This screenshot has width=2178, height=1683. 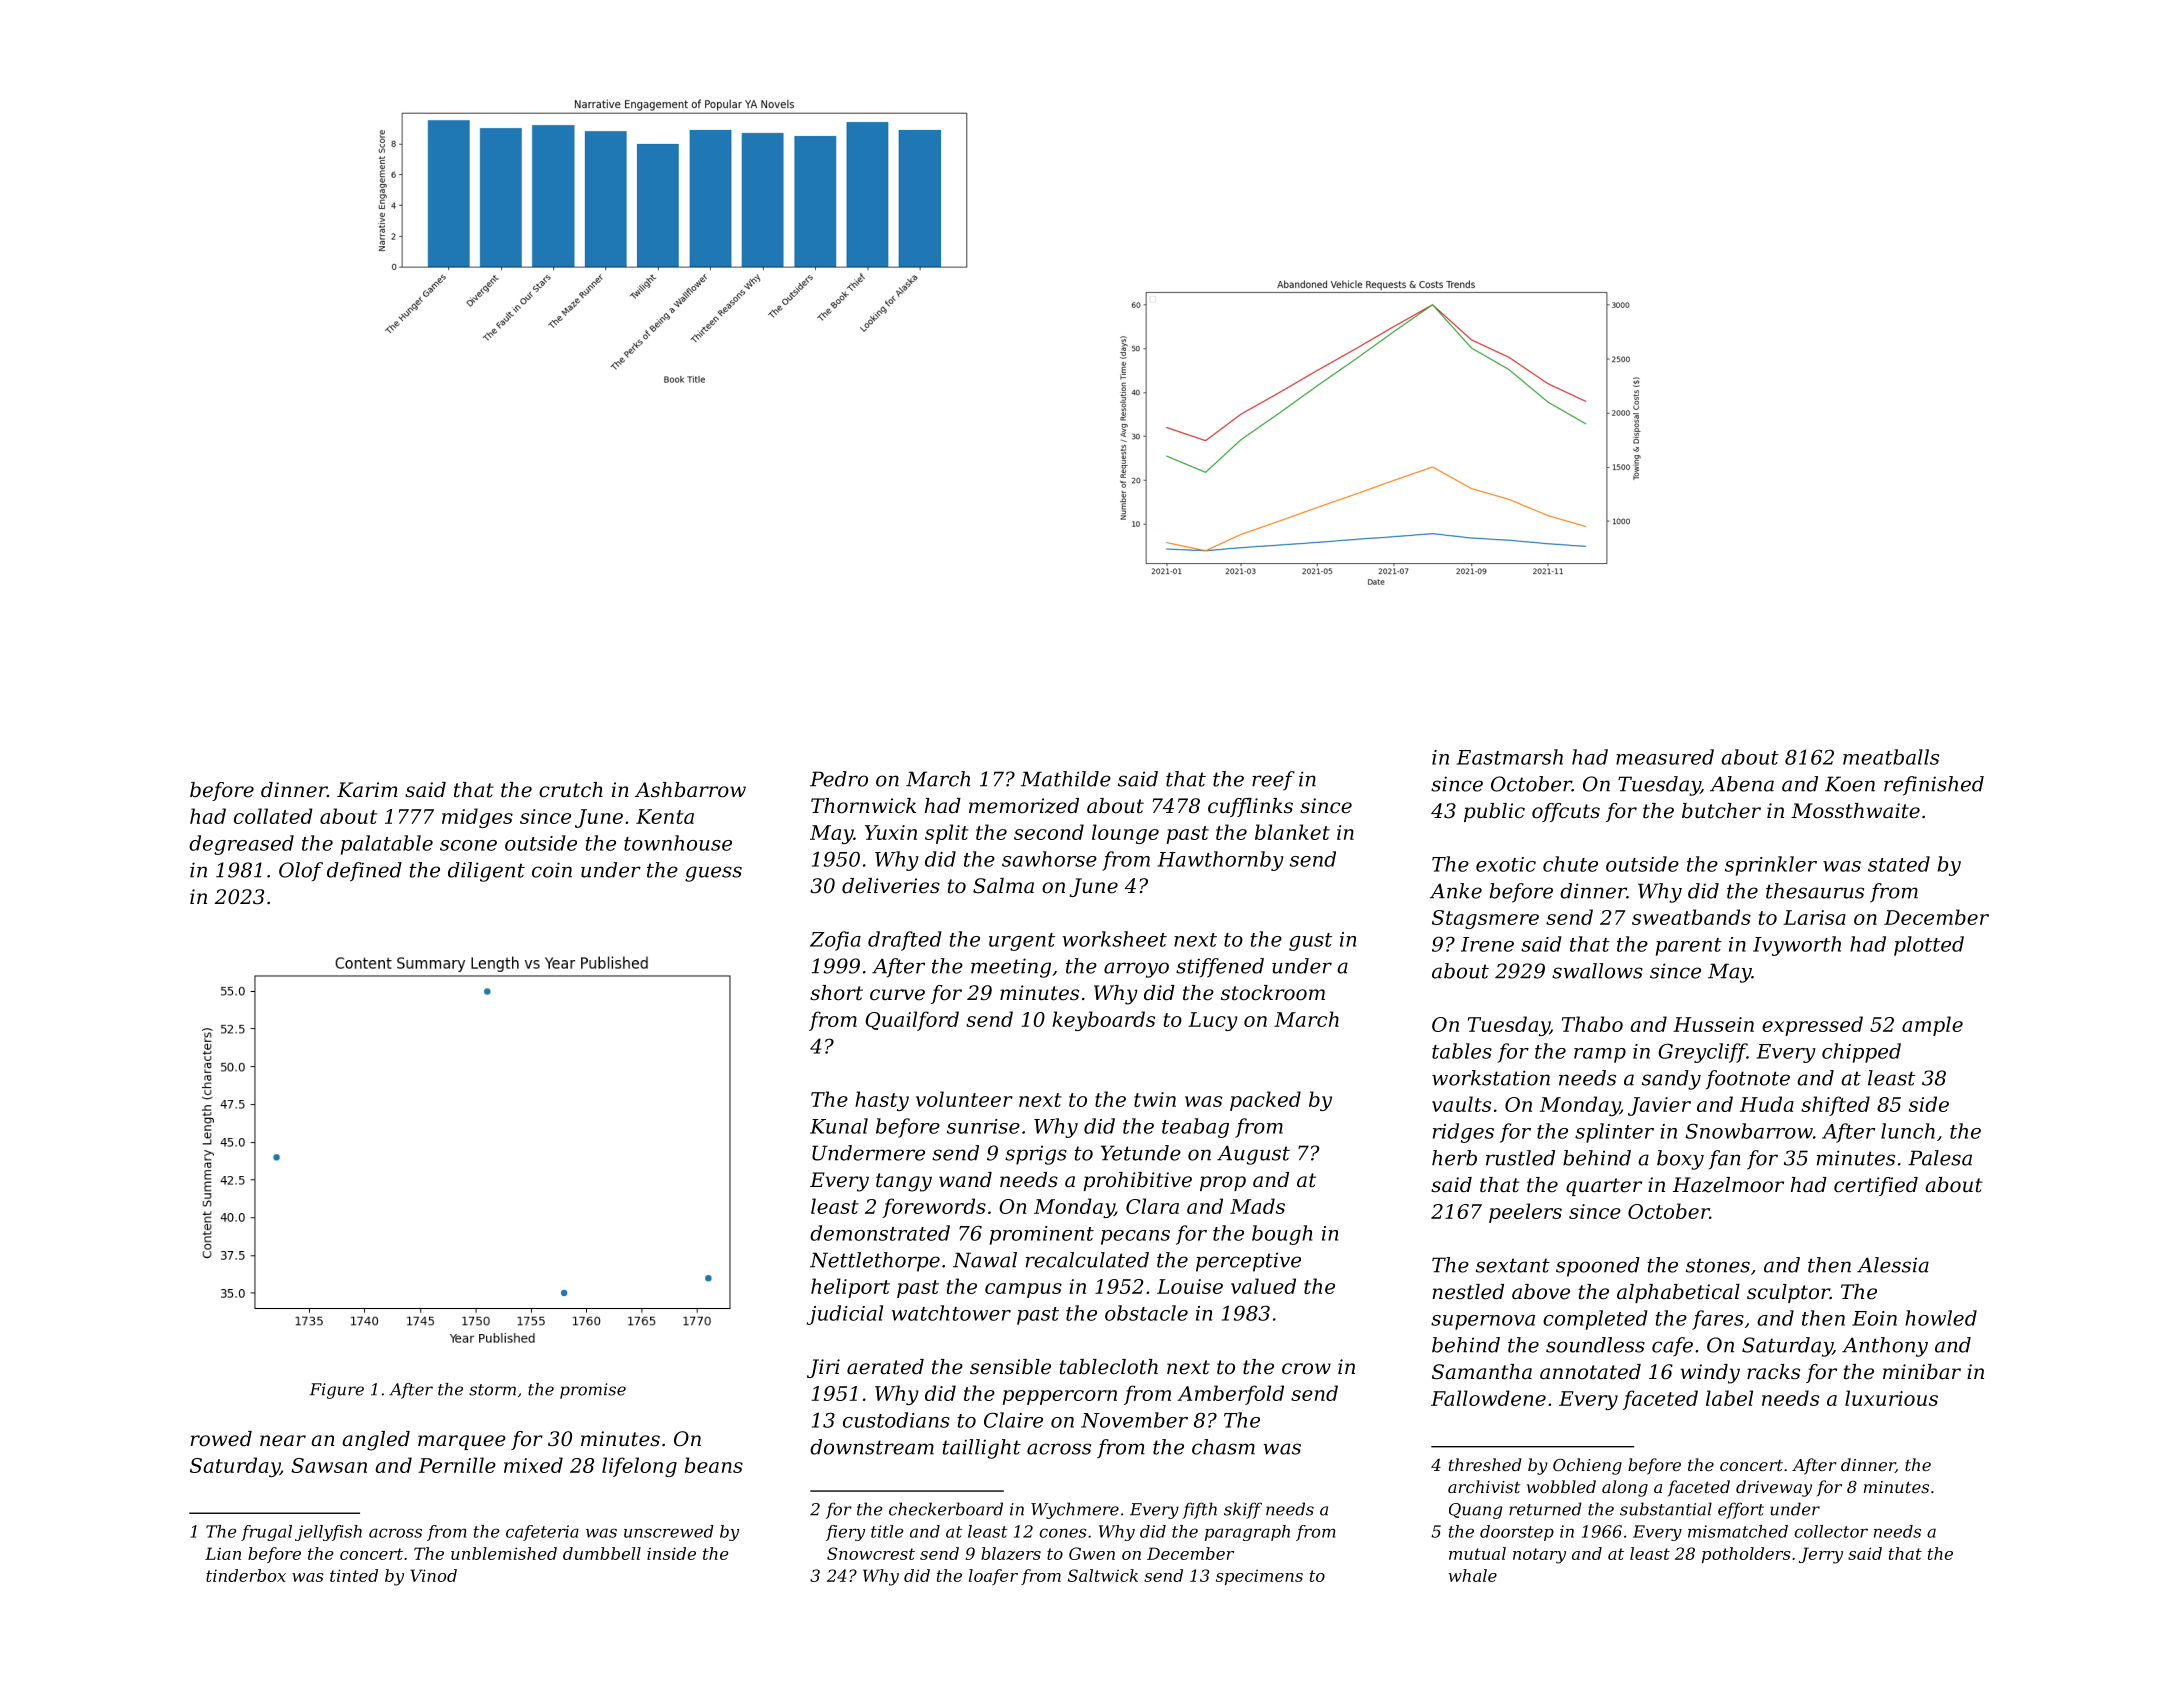 I want to click on Karim, so click(x=367, y=789).
